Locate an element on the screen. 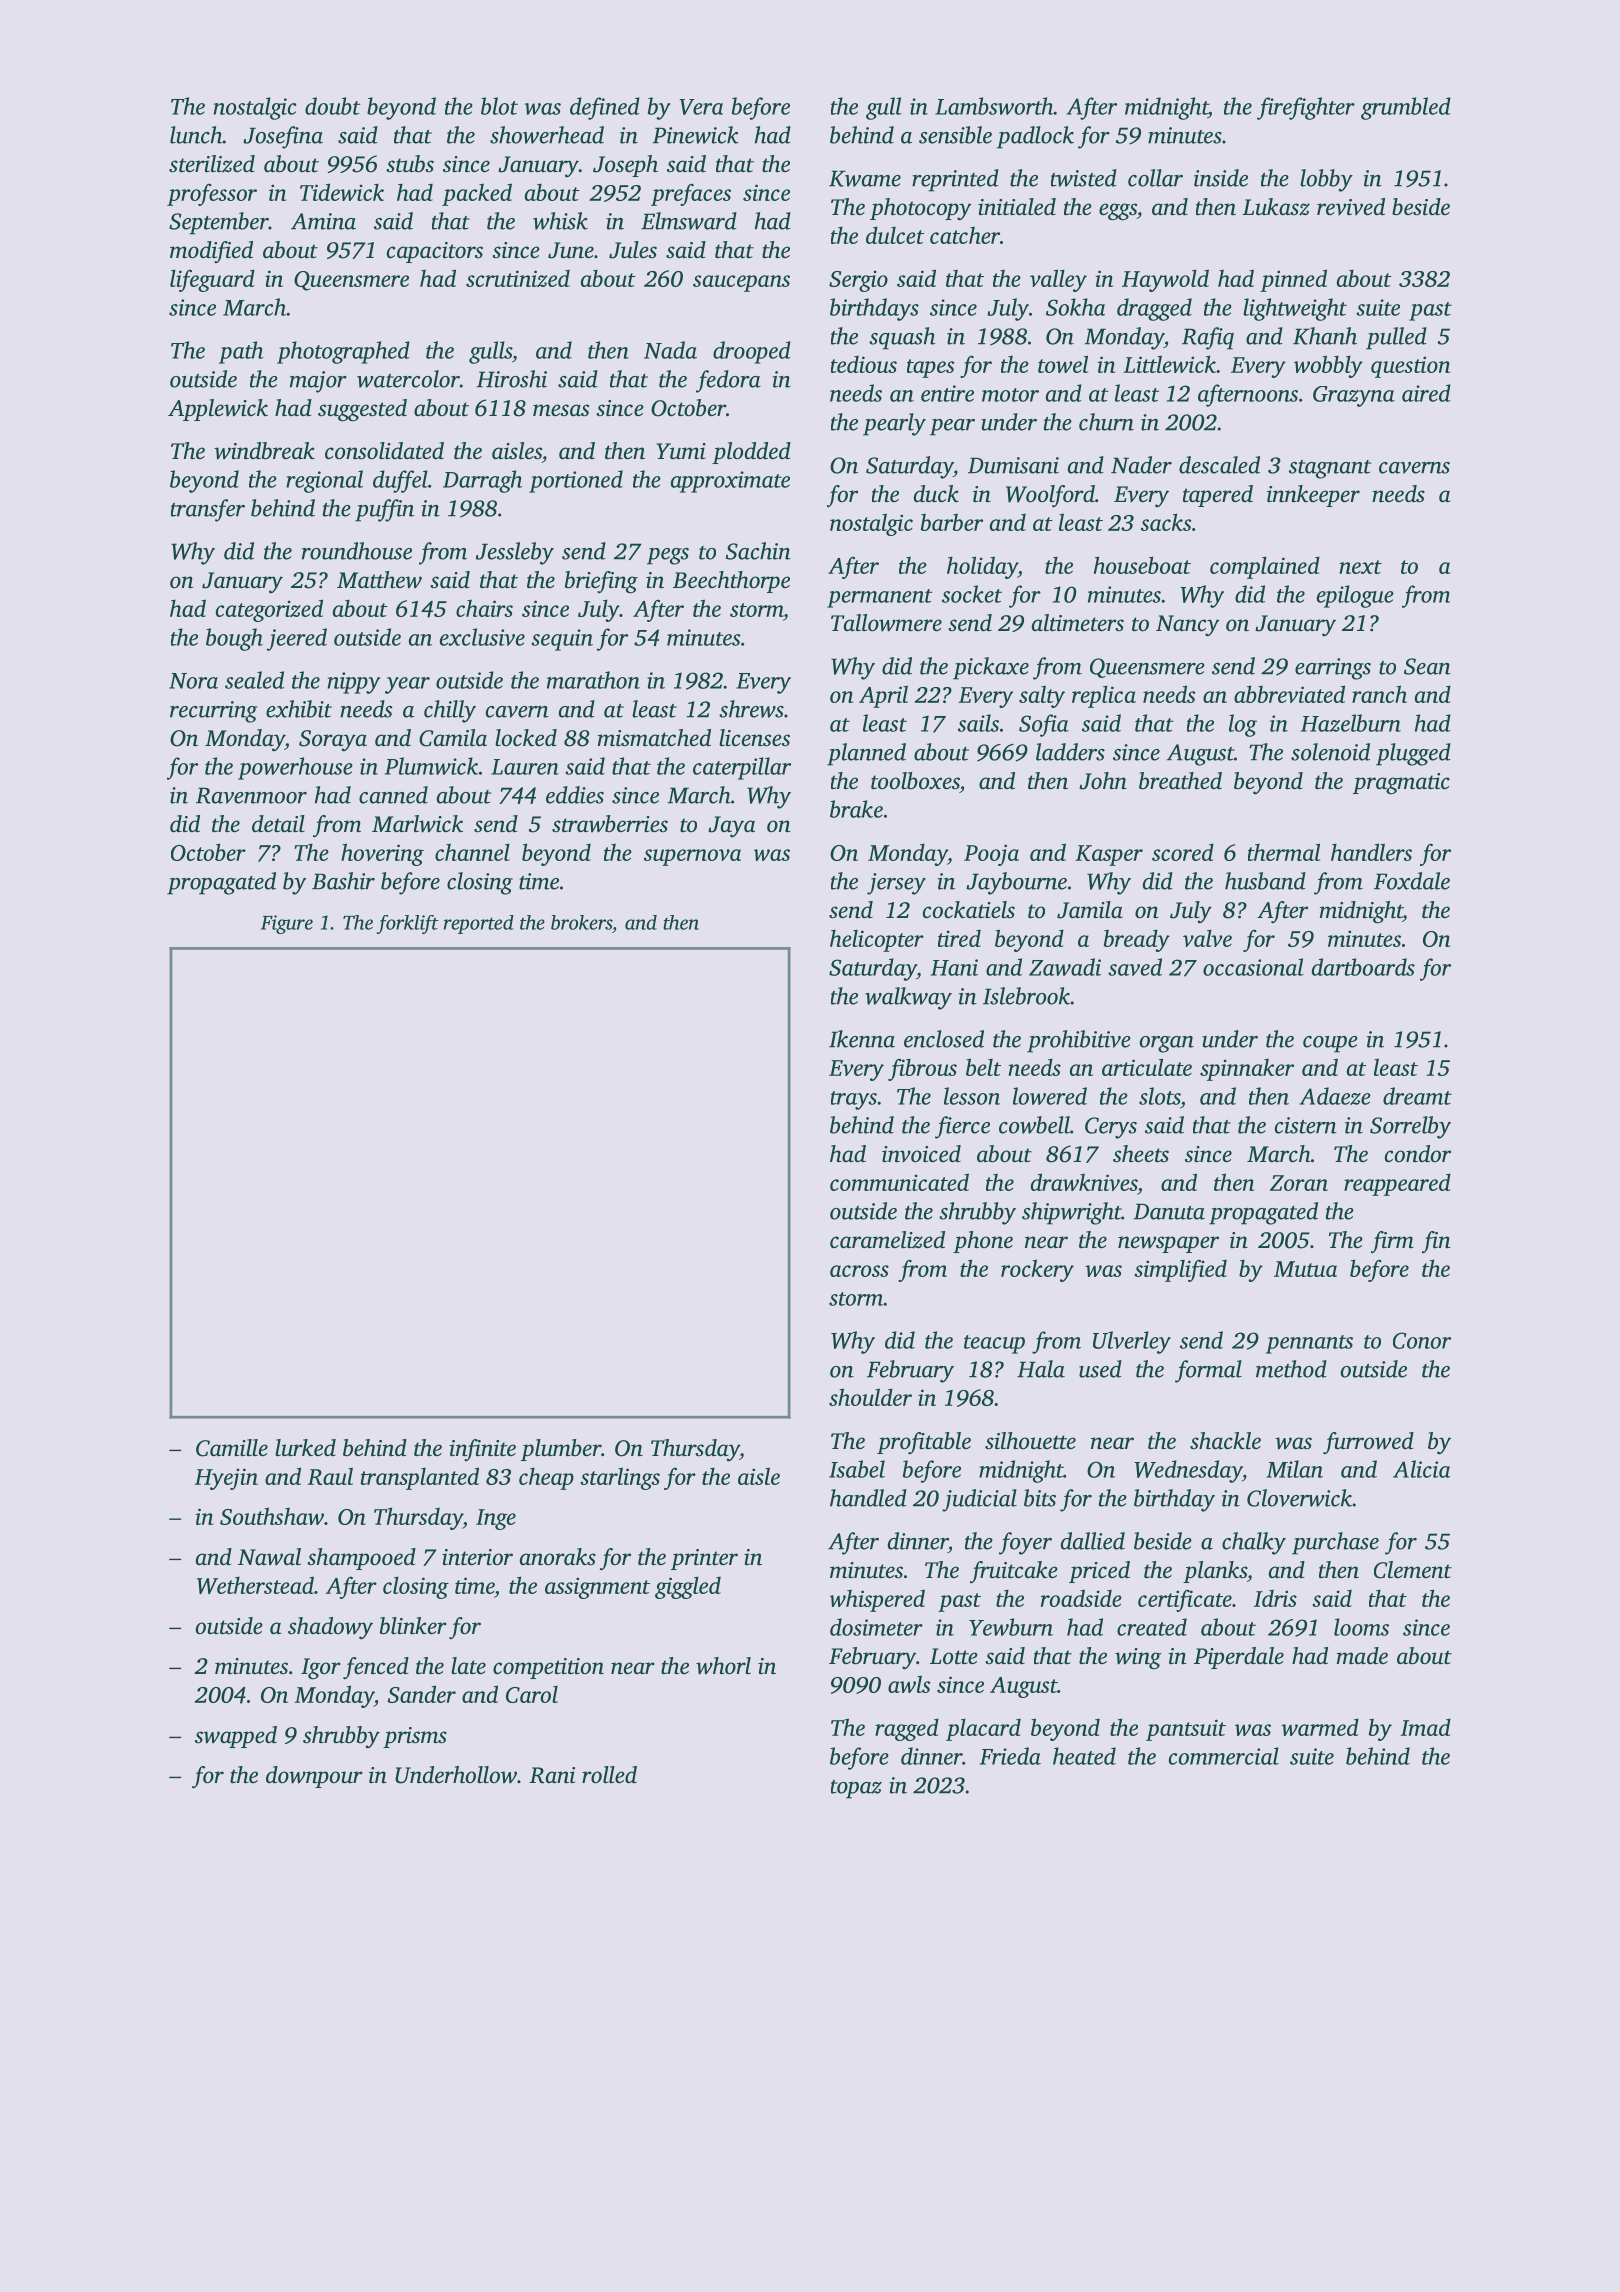 The width and height of the screenshot is (1620, 2292). bough is located at coordinates (234, 639).
